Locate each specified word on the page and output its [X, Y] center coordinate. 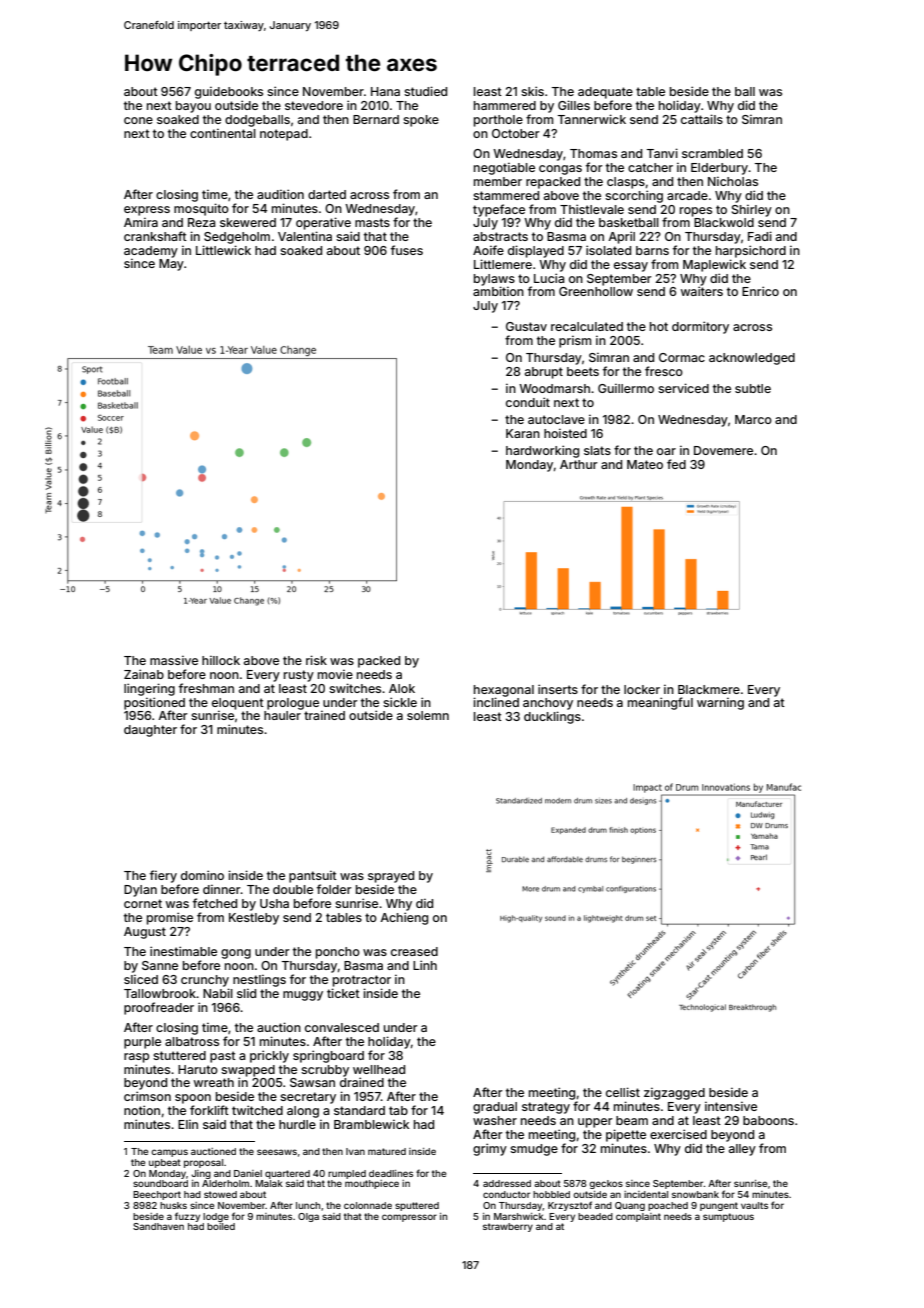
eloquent [238, 704]
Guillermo [626, 388]
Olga [308, 1217]
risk [316, 660]
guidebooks [229, 92]
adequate [605, 93]
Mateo [645, 464]
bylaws [494, 280]
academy [151, 252]
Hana [385, 91]
